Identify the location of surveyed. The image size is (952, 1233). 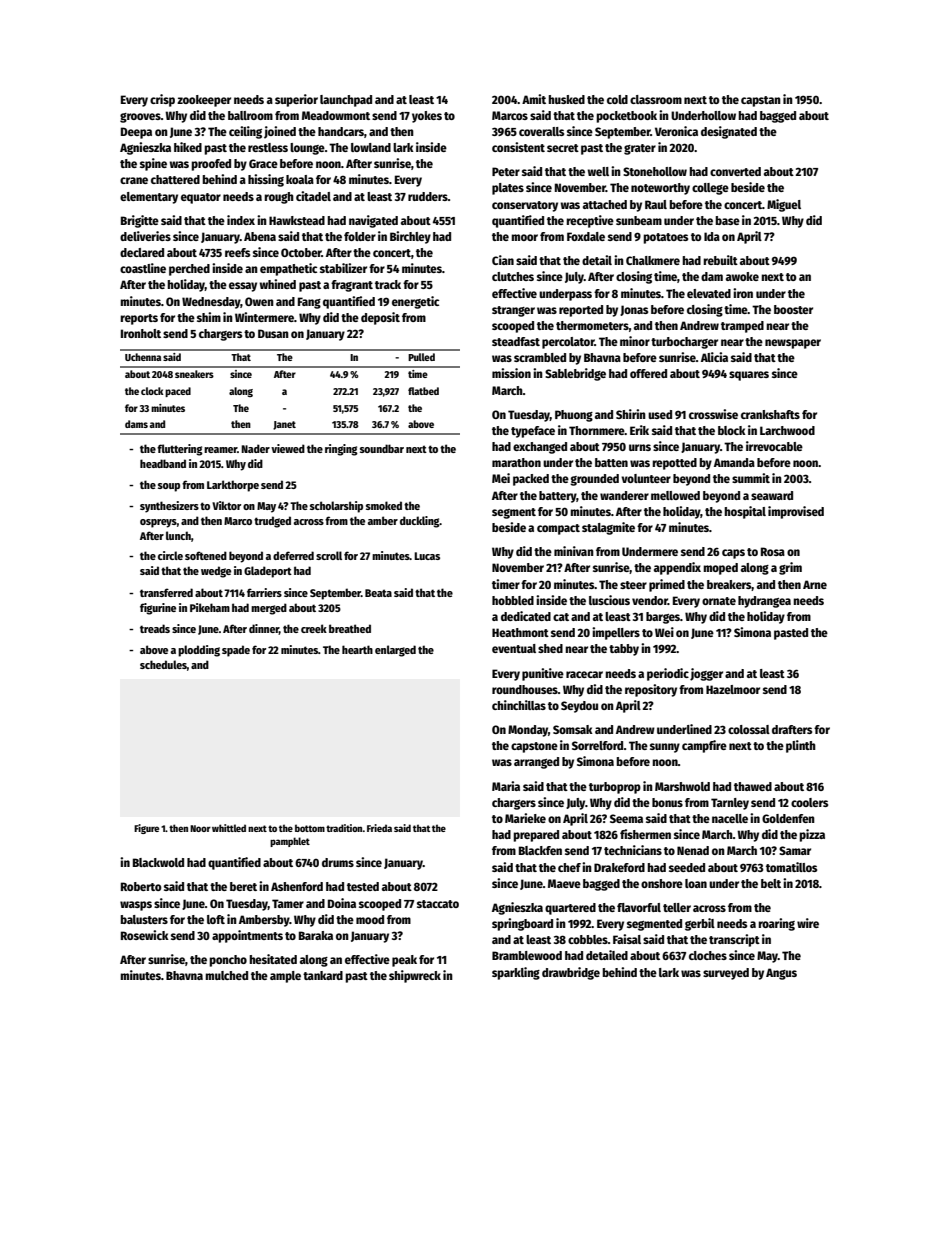
(726, 974).
